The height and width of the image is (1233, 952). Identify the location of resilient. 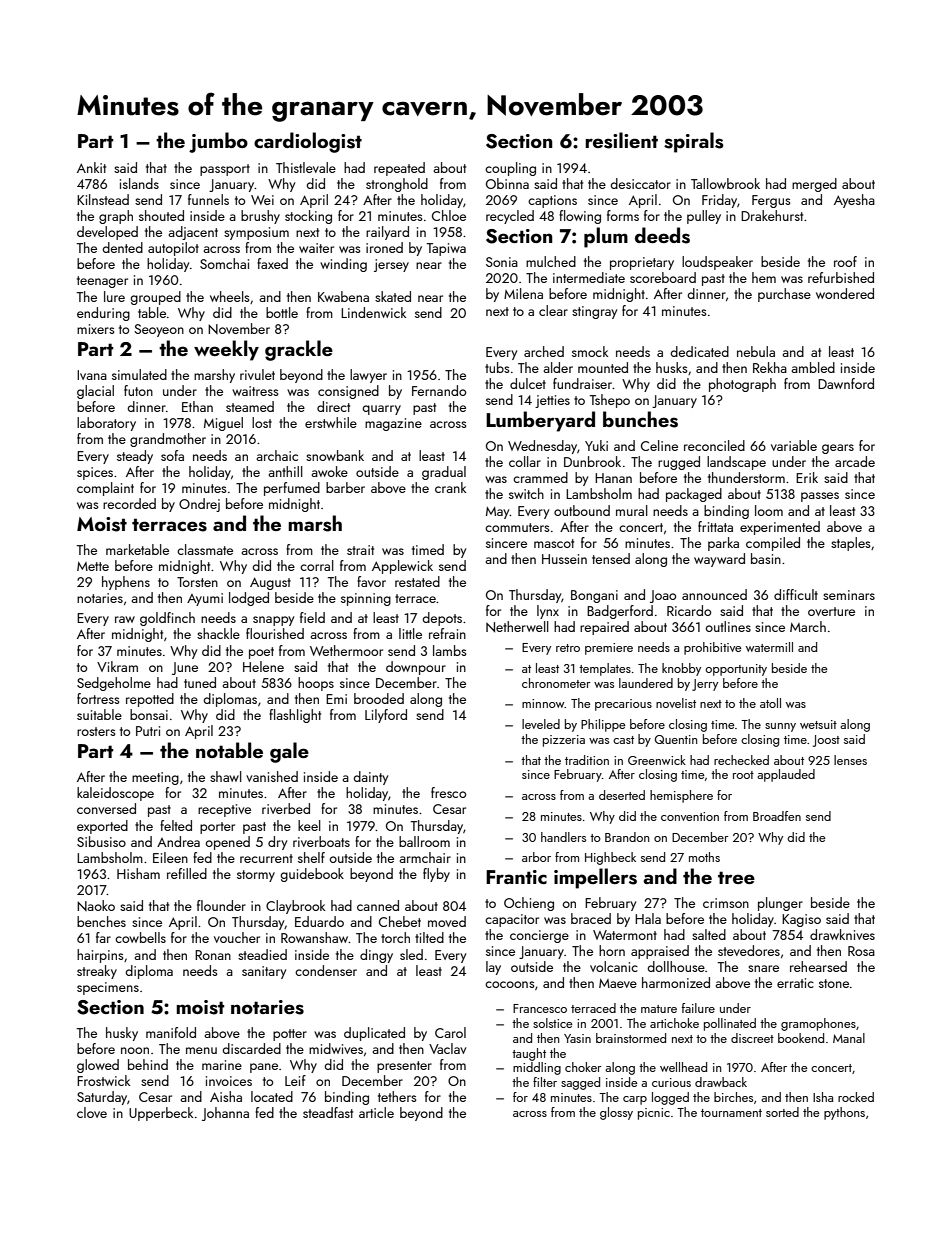
(621, 140).
